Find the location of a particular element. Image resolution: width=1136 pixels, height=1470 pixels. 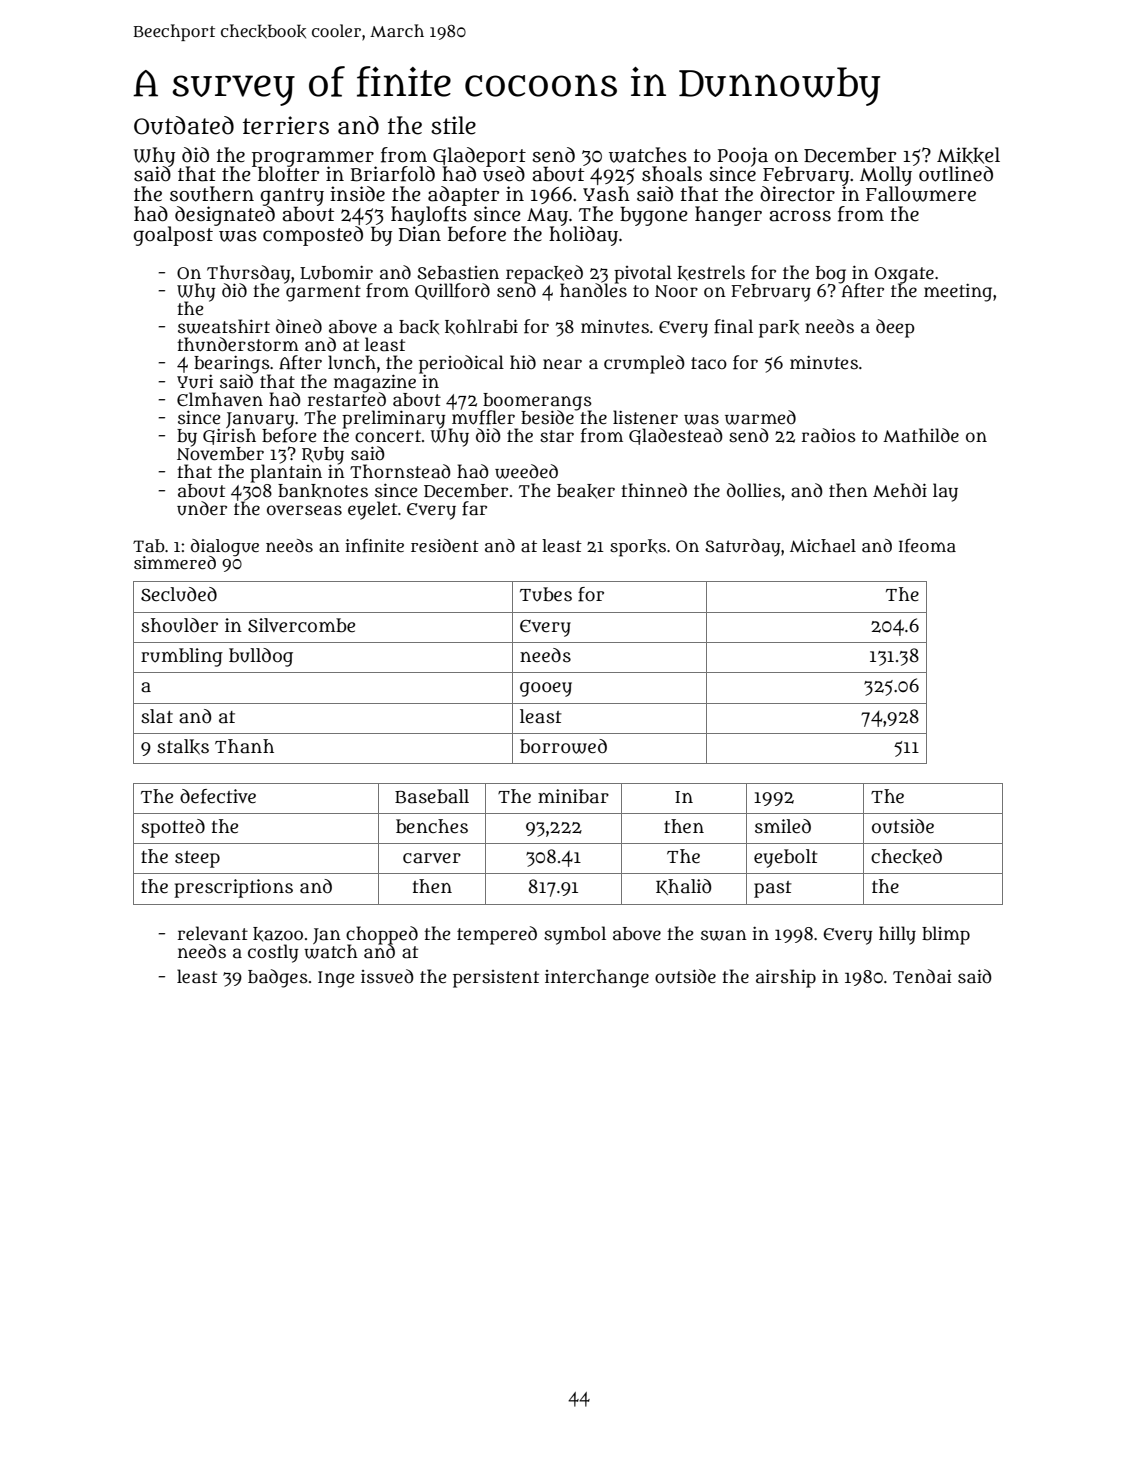

checked is located at coordinates (906, 857).
